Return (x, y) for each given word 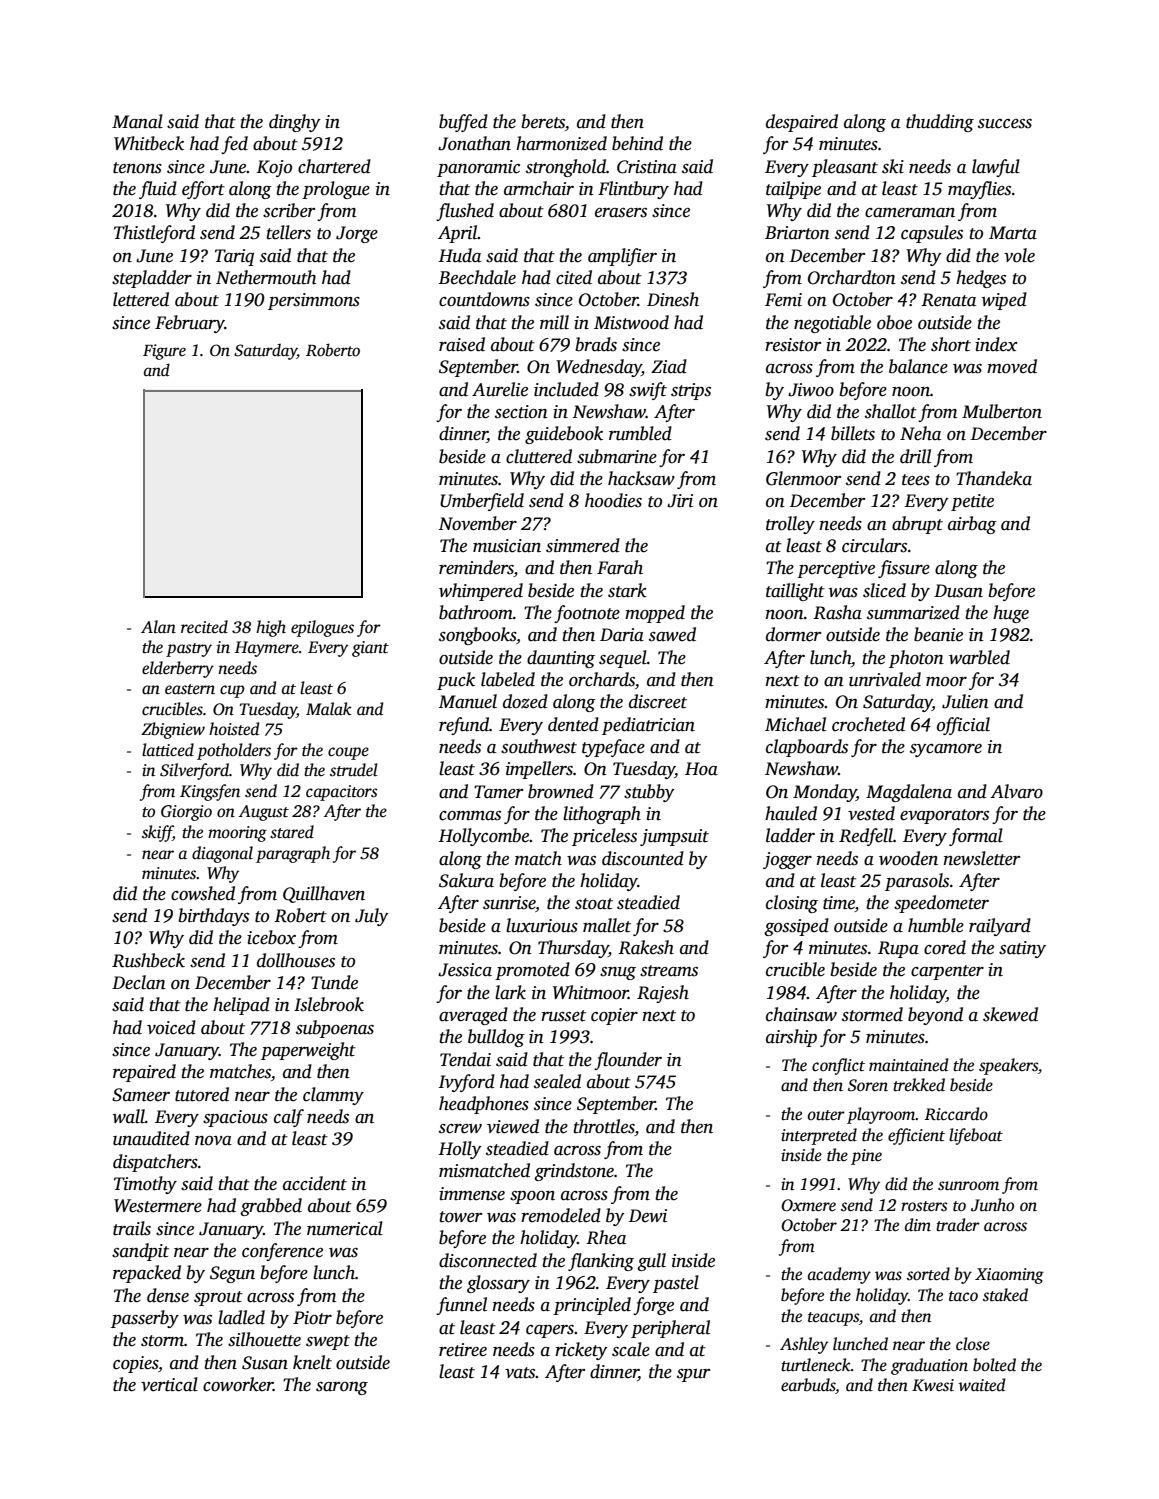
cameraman (910, 213)
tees (916, 480)
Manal (137, 121)
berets (543, 121)
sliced (884, 590)
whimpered (481, 592)
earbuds (808, 1386)
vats (520, 1373)
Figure (164, 352)
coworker (238, 1384)
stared (292, 832)
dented (573, 724)
